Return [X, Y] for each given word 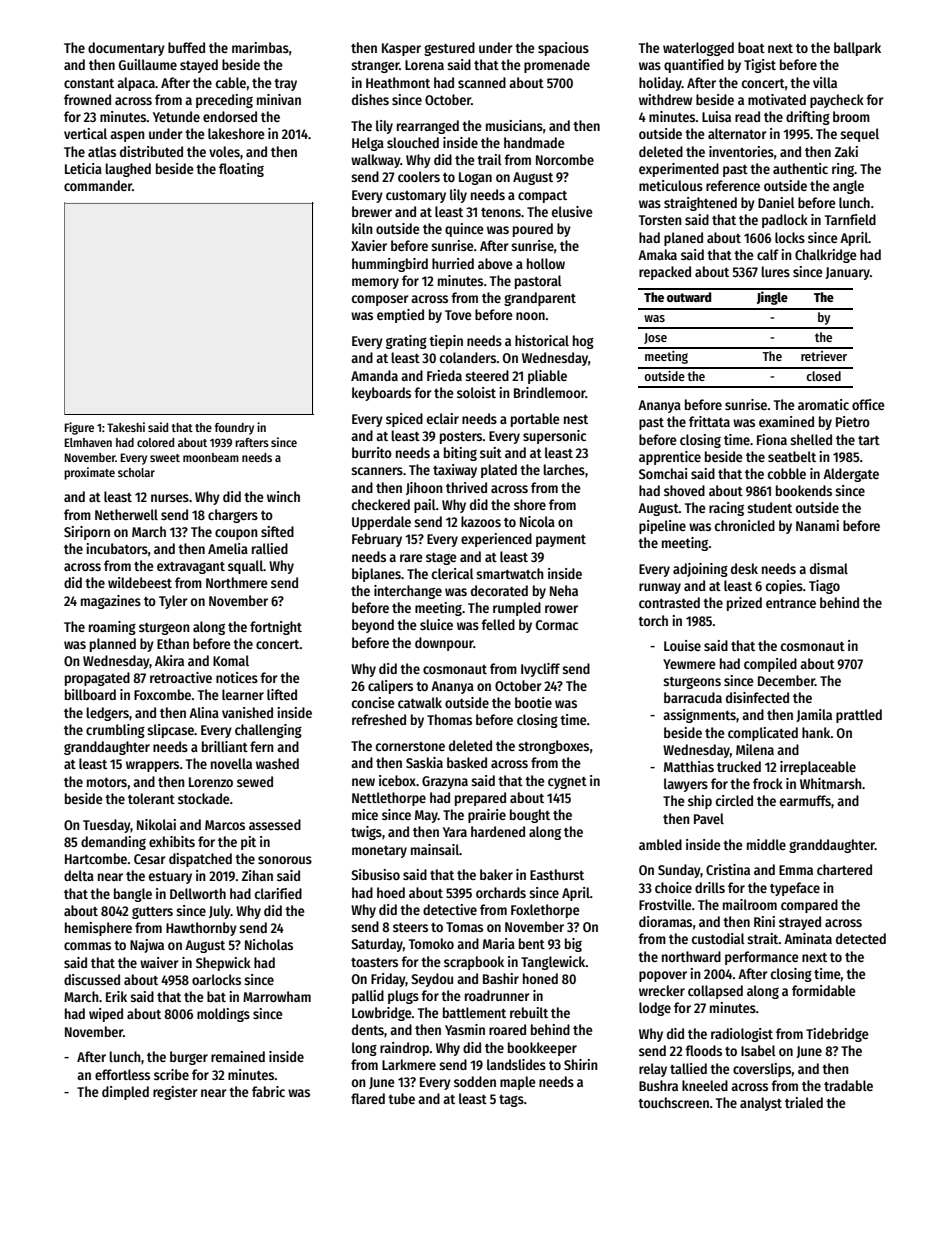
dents [368, 1029]
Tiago [824, 587]
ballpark [857, 49]
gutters [152, 913]
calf [768, 254]
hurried [453, 263]
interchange [408, 592]
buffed [186, 47]
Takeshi [126, 427]
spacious [563, 49]
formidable [824, 990]
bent [532, 943]
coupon [236, 534]
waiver [159, 962]
